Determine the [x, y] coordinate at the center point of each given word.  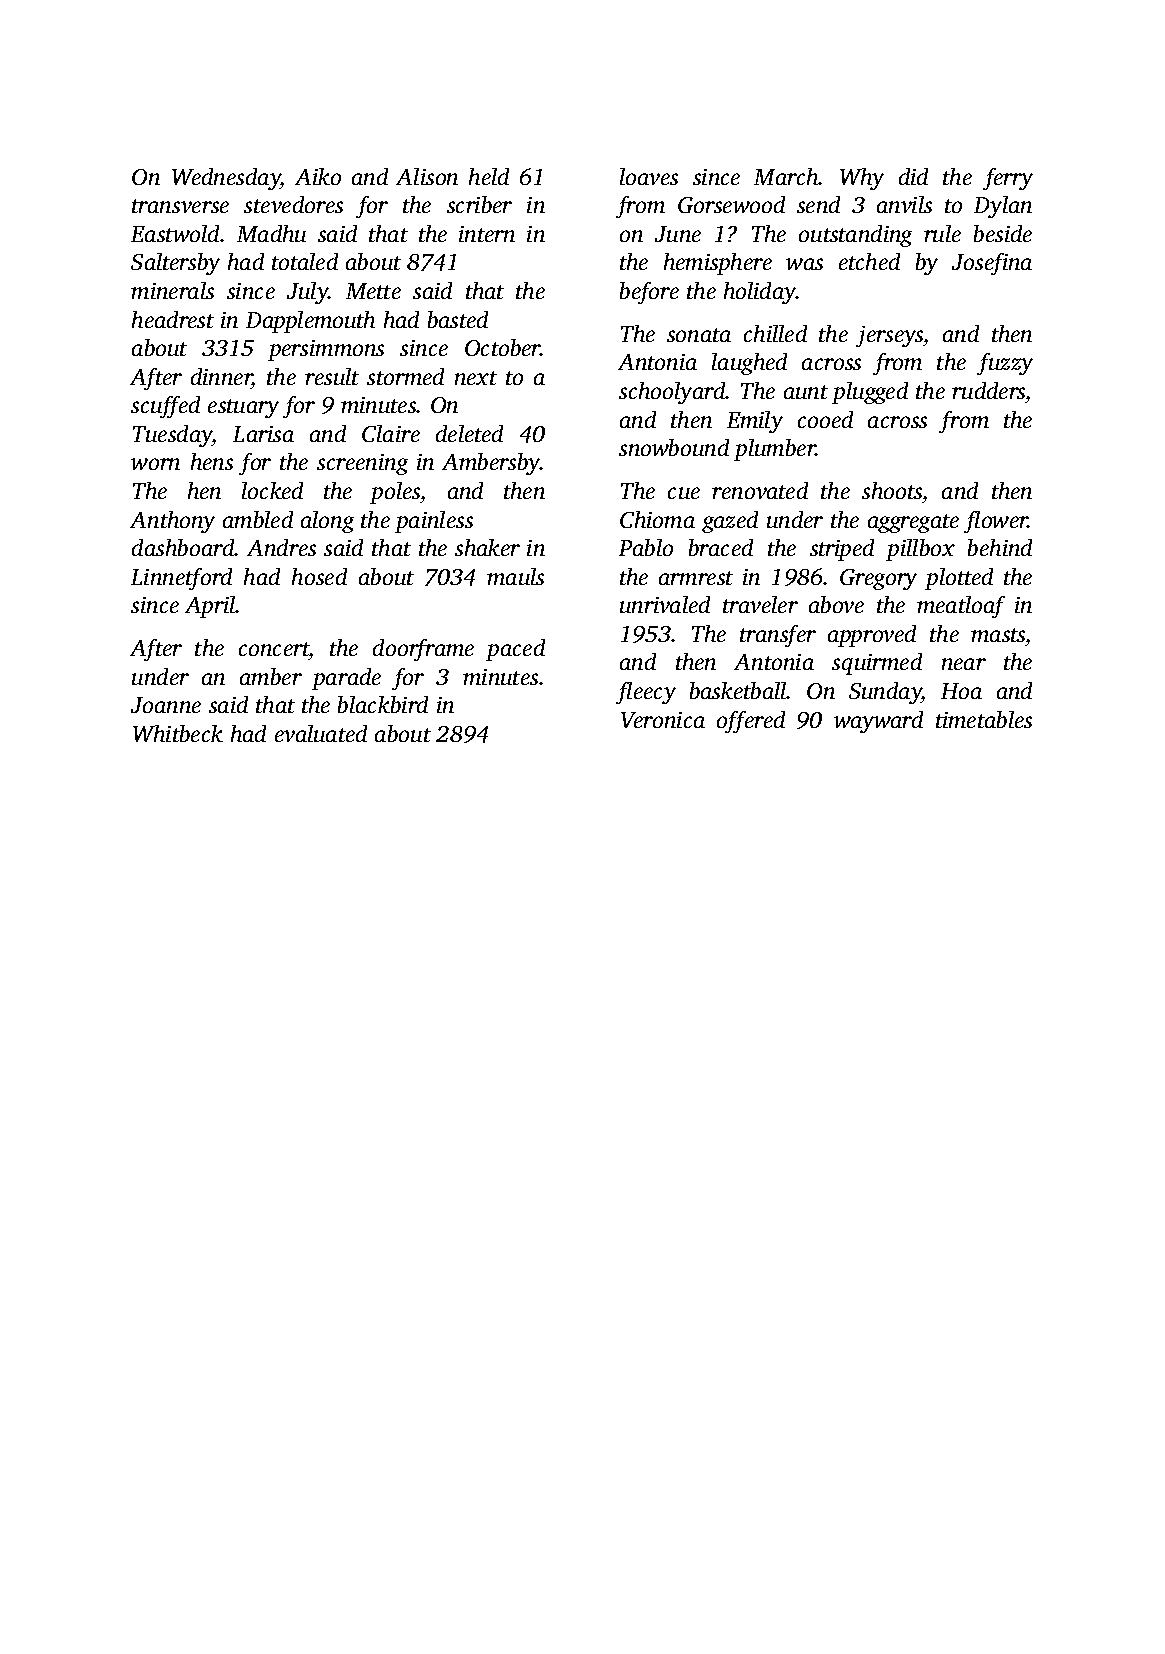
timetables [984, 719]
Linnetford [181, 579]
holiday [760, 293]
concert [274, 649]
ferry [1008, 179]
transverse [180, 206]
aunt [806, 392]
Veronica [663, 720]
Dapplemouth [310, 322]
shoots [892, 490]
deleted [469, 433]
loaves [649, 176]
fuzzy [1005, 364]
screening [362, 464]
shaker [487, 547]
